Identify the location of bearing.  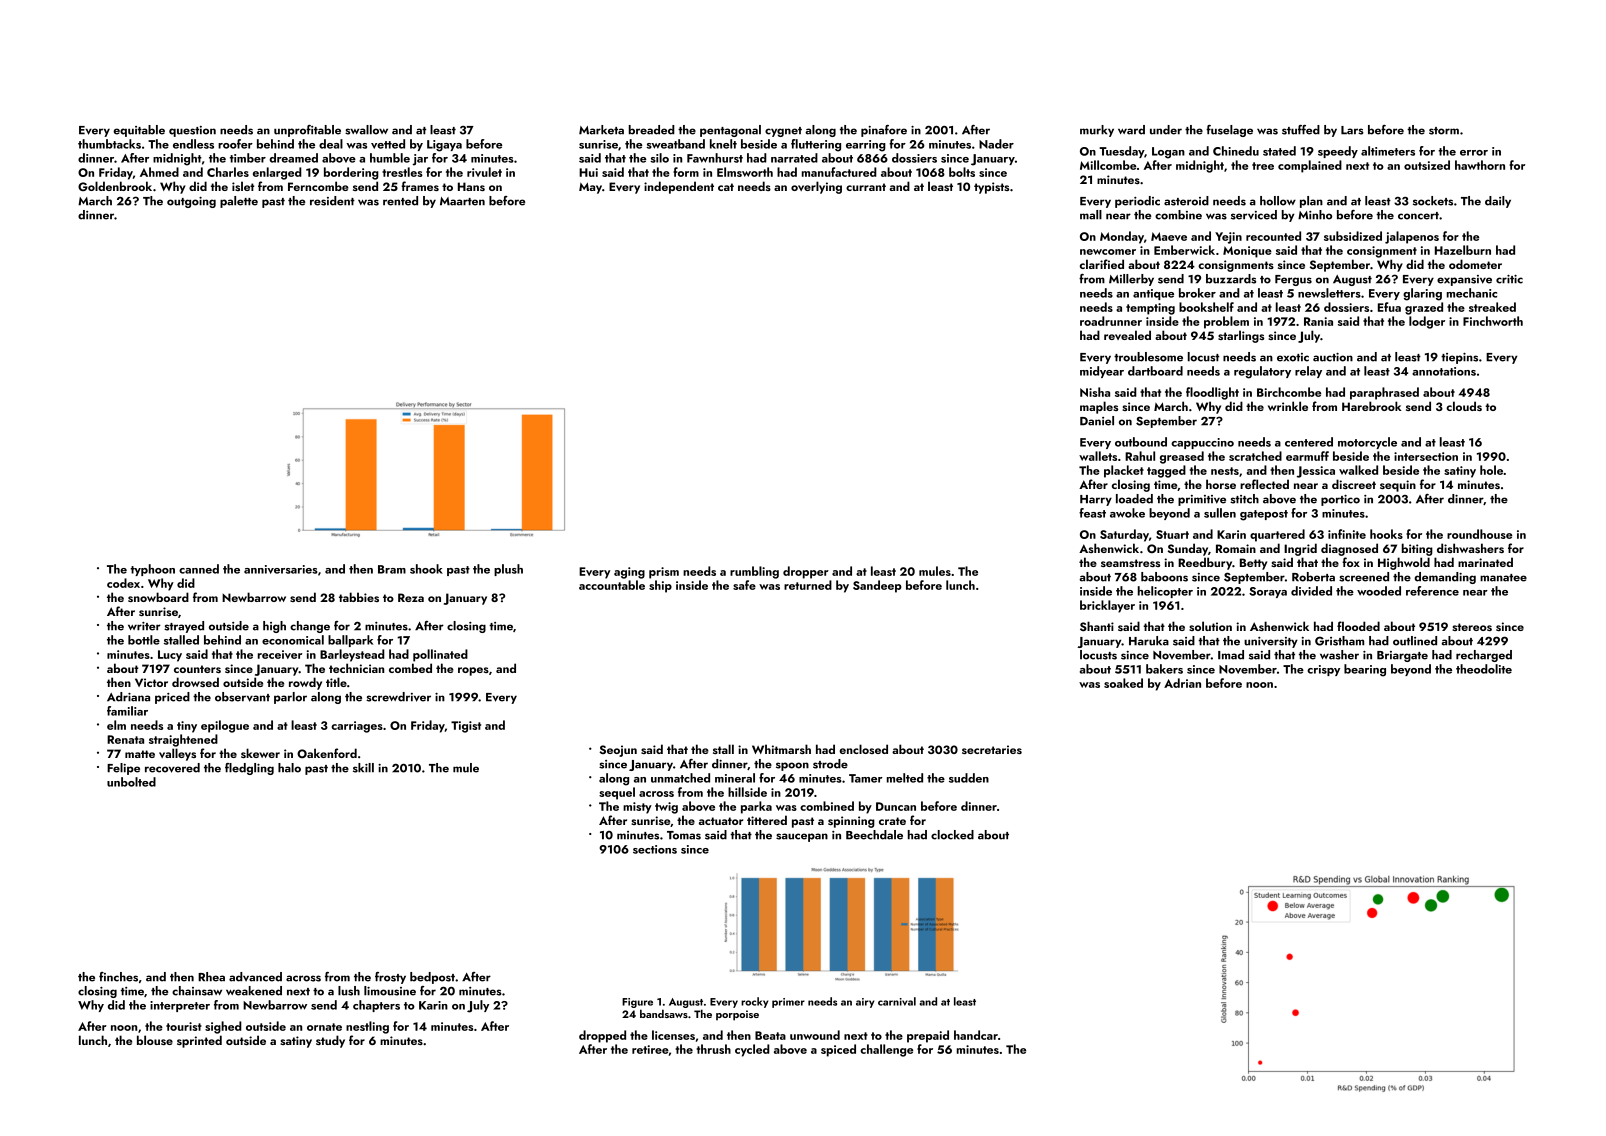
(1365, 670).
